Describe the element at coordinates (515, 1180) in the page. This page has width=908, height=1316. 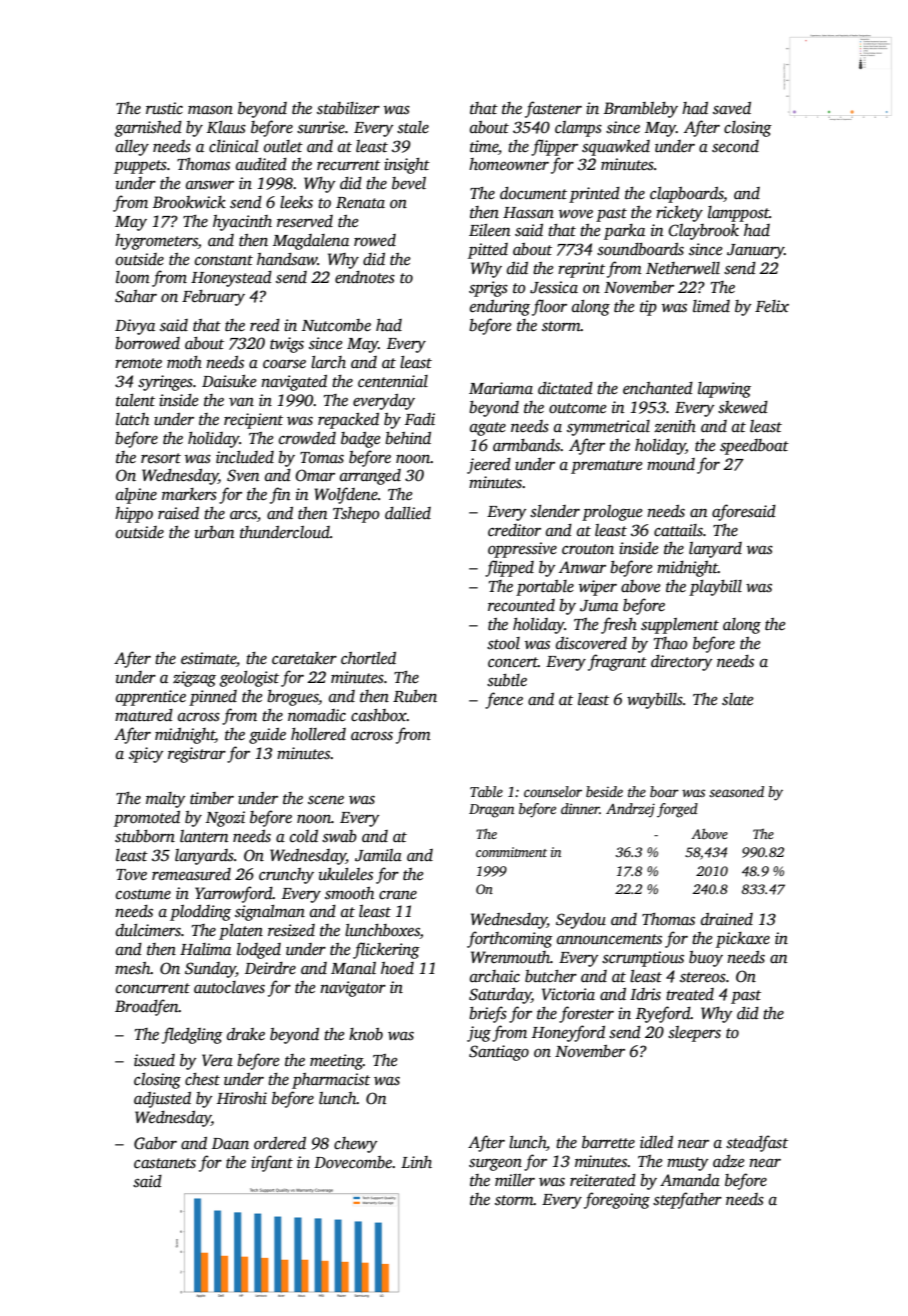
I see `miller` at that location.
